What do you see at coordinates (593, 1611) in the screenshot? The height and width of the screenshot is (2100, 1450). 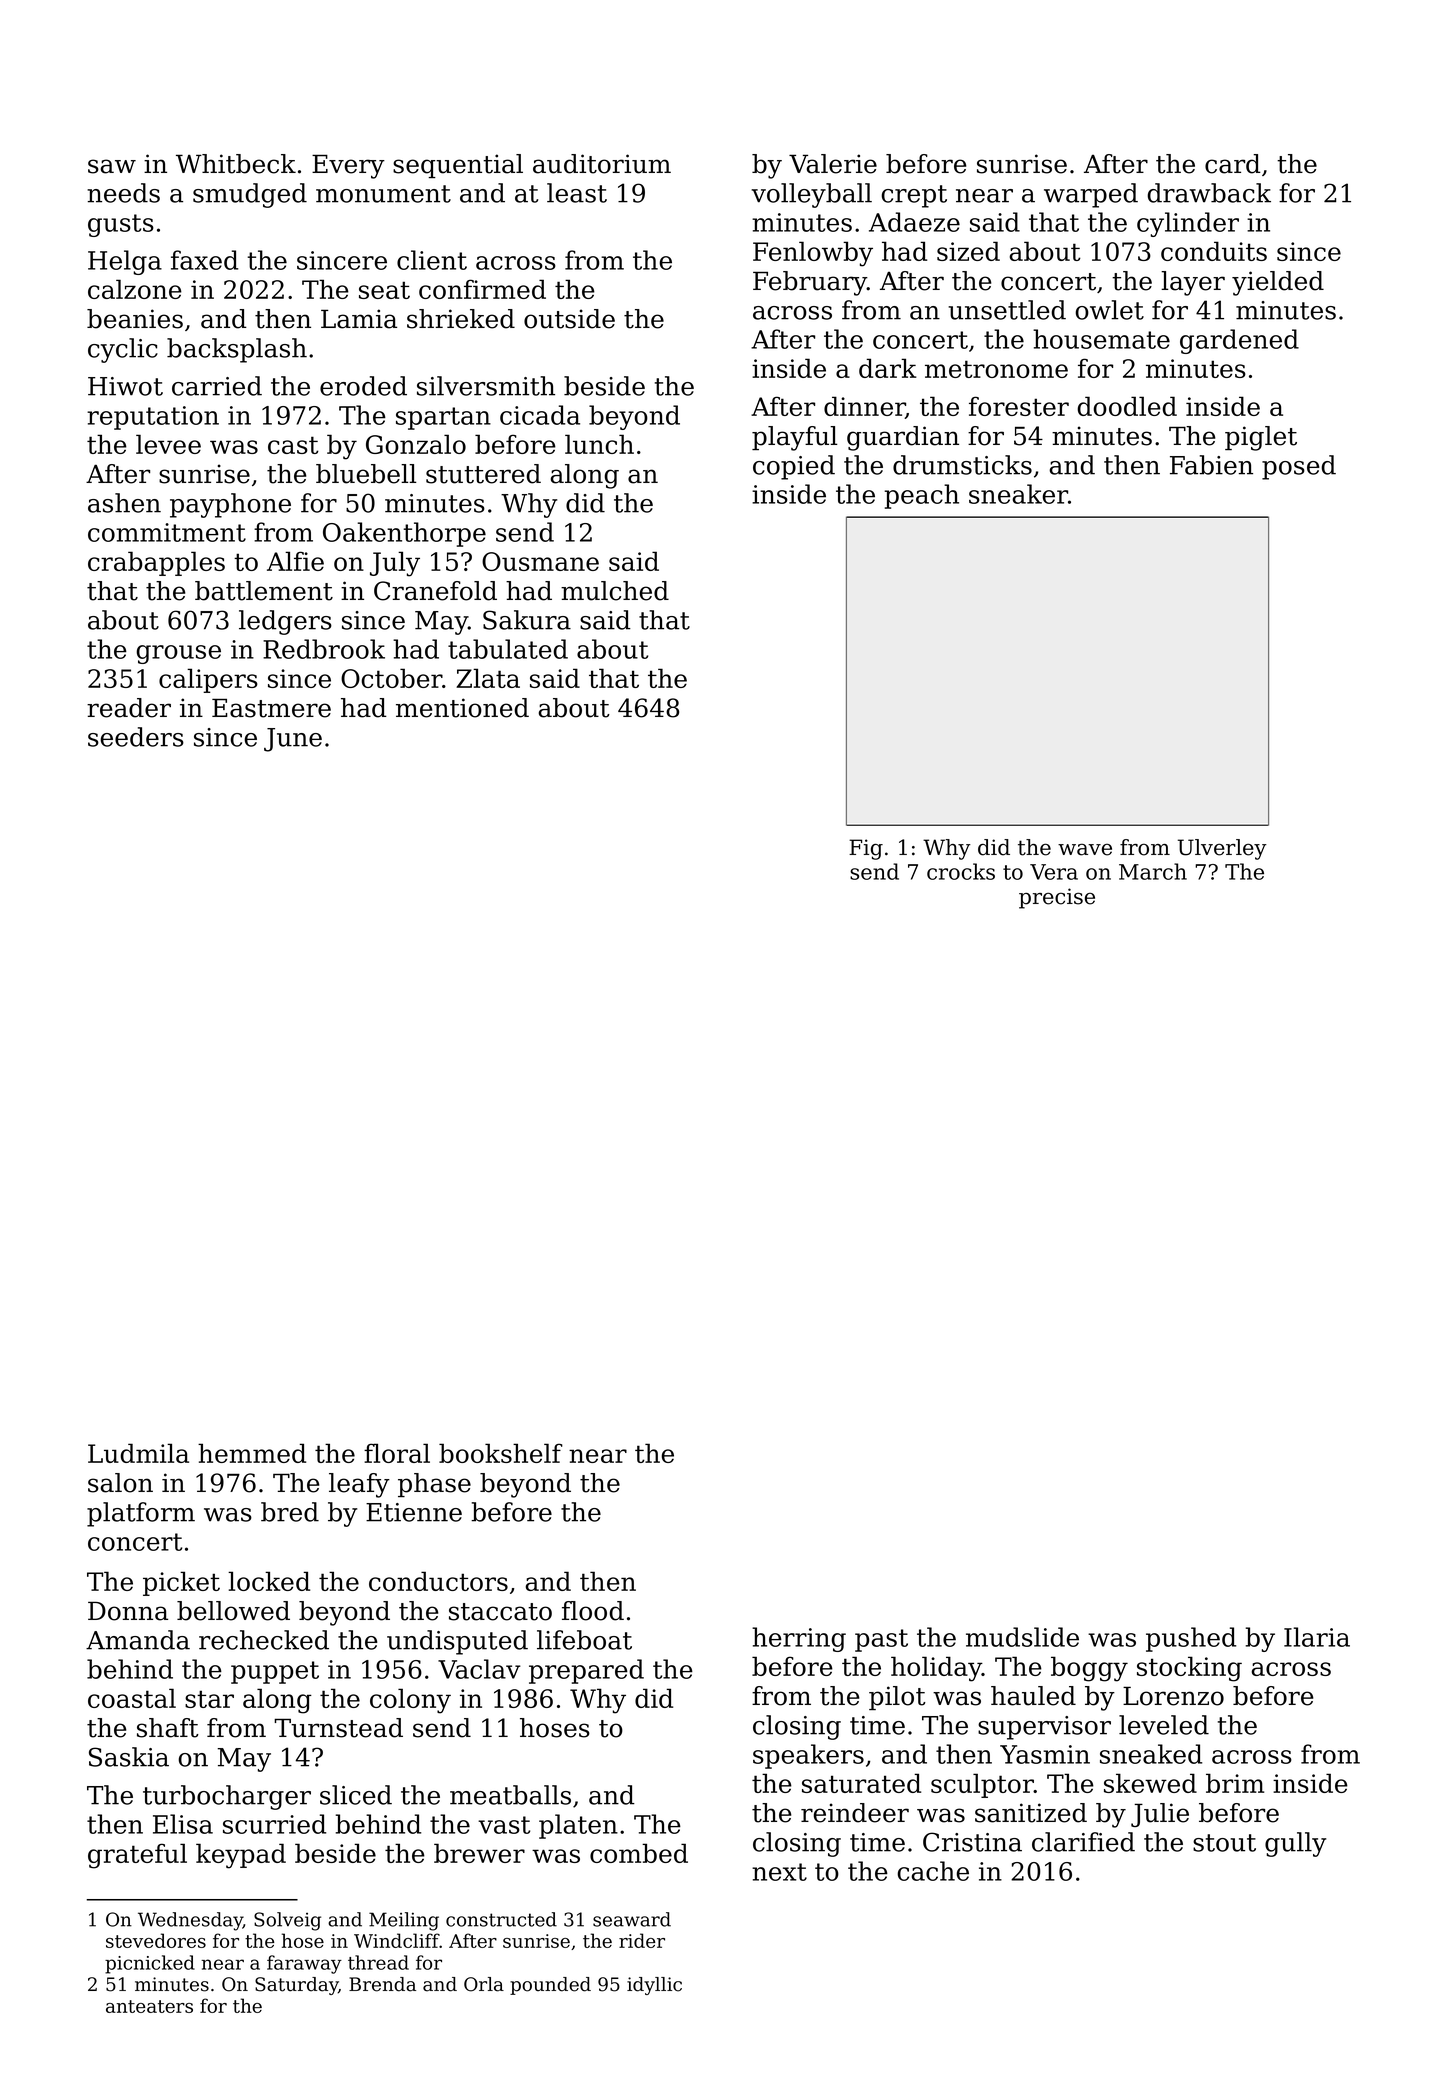 I see `flood` at bounding box center [593, 1611].
